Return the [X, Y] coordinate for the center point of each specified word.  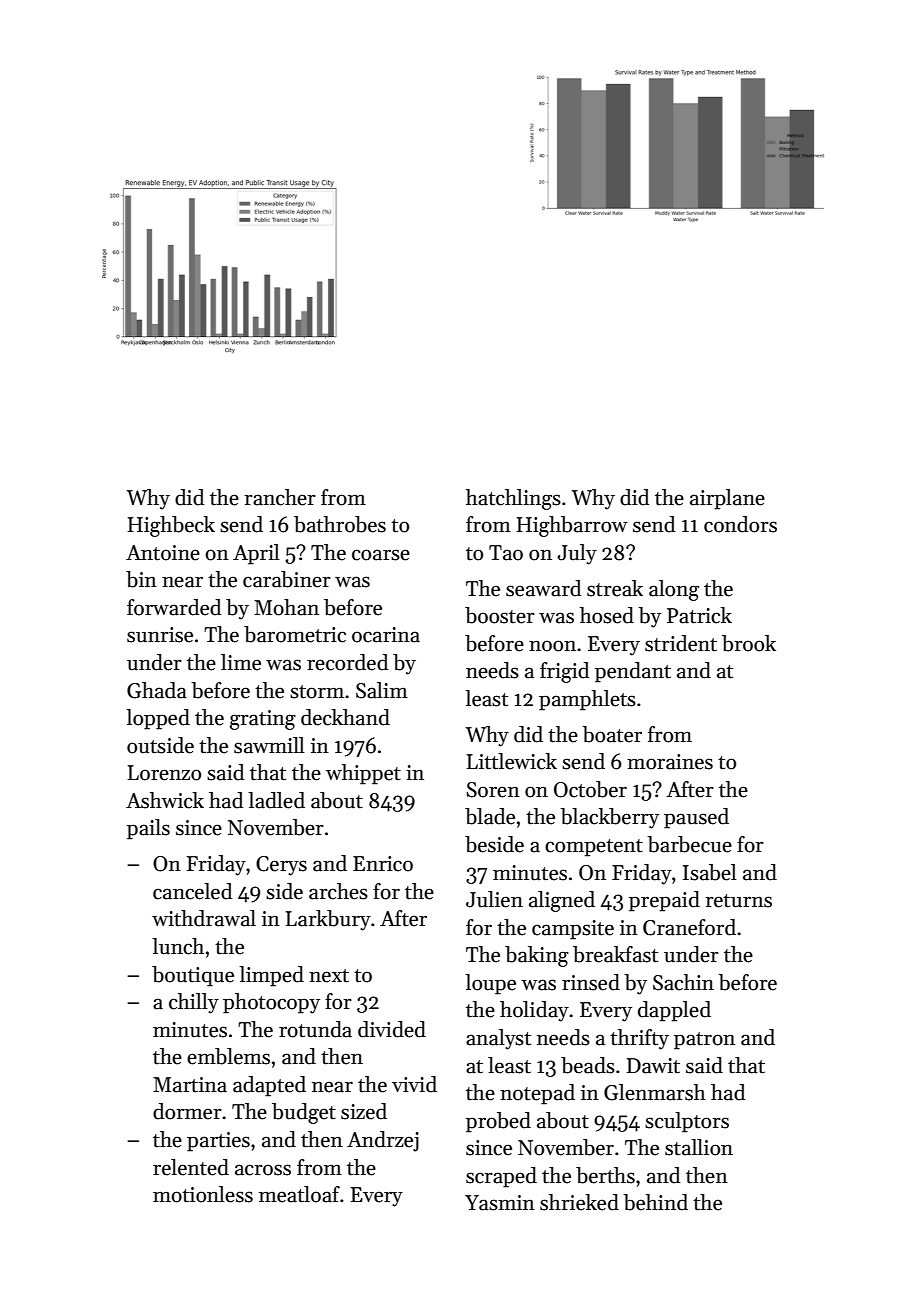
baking [537, 956]
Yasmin [500, 1203]
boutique [193, 976]
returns [738, 901]
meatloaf [299, 1194]
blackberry [609, 818]
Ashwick [165, 800]
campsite [573, 930]
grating [263, 720]
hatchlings [513, 499]
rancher [280, 497]
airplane [727, 499]
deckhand [345, 717]
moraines [670, 762]
